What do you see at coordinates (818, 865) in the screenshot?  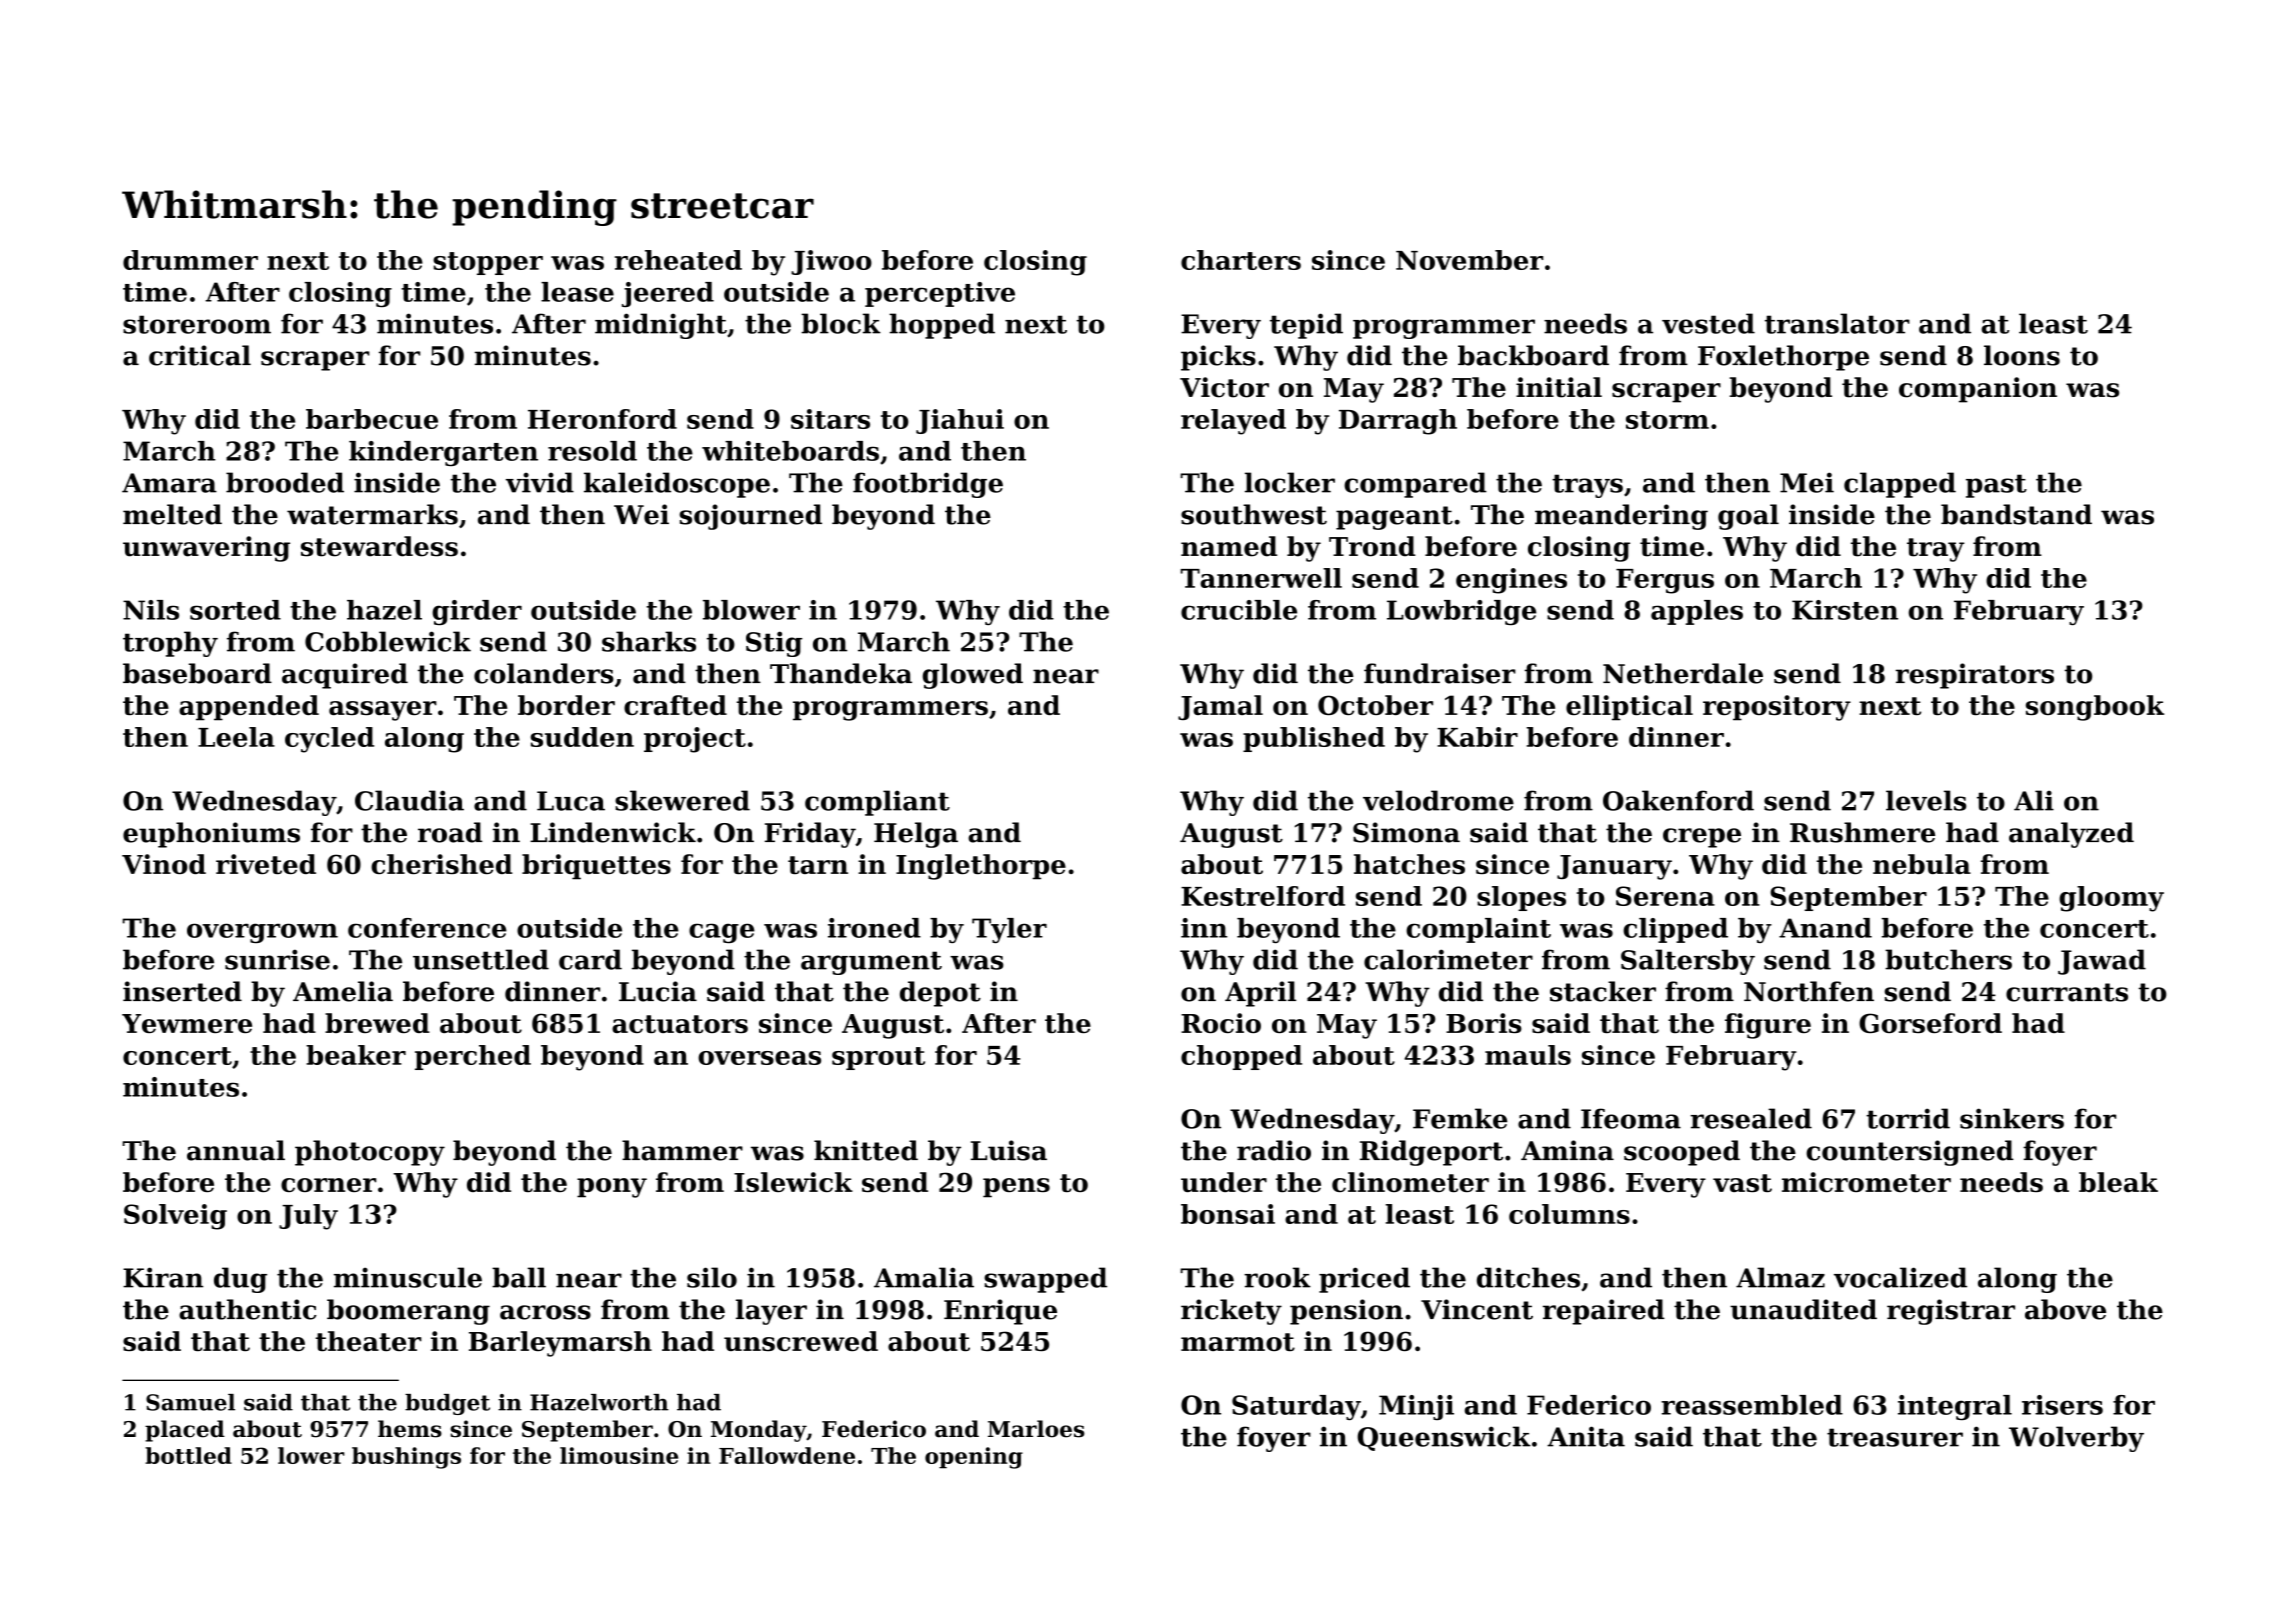 I see `tarn` at bounding box center [818, 865].
